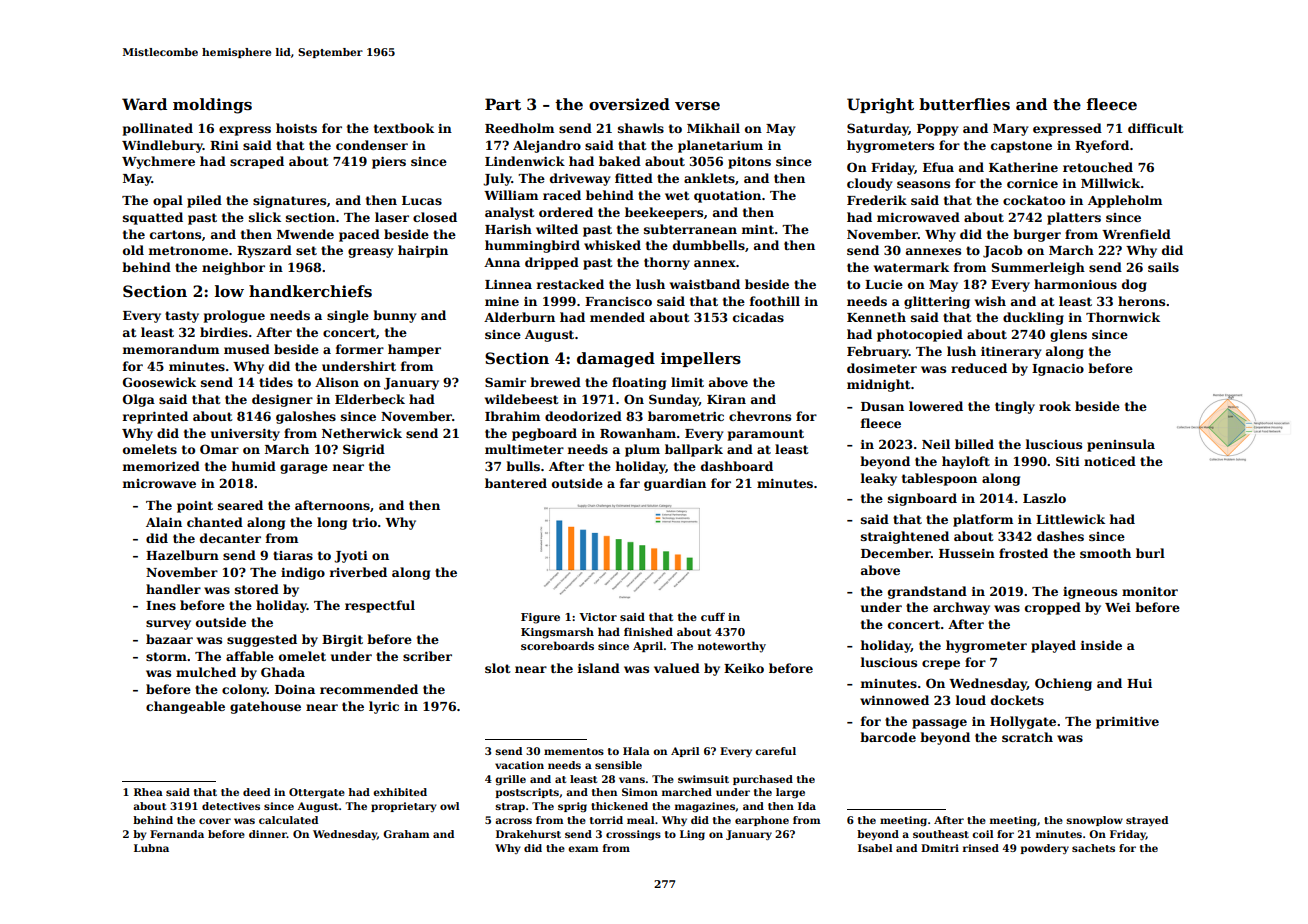  What do you see at coordinates (583, 849) in the image?
I see `exam` at bounding box center [583, 849].
